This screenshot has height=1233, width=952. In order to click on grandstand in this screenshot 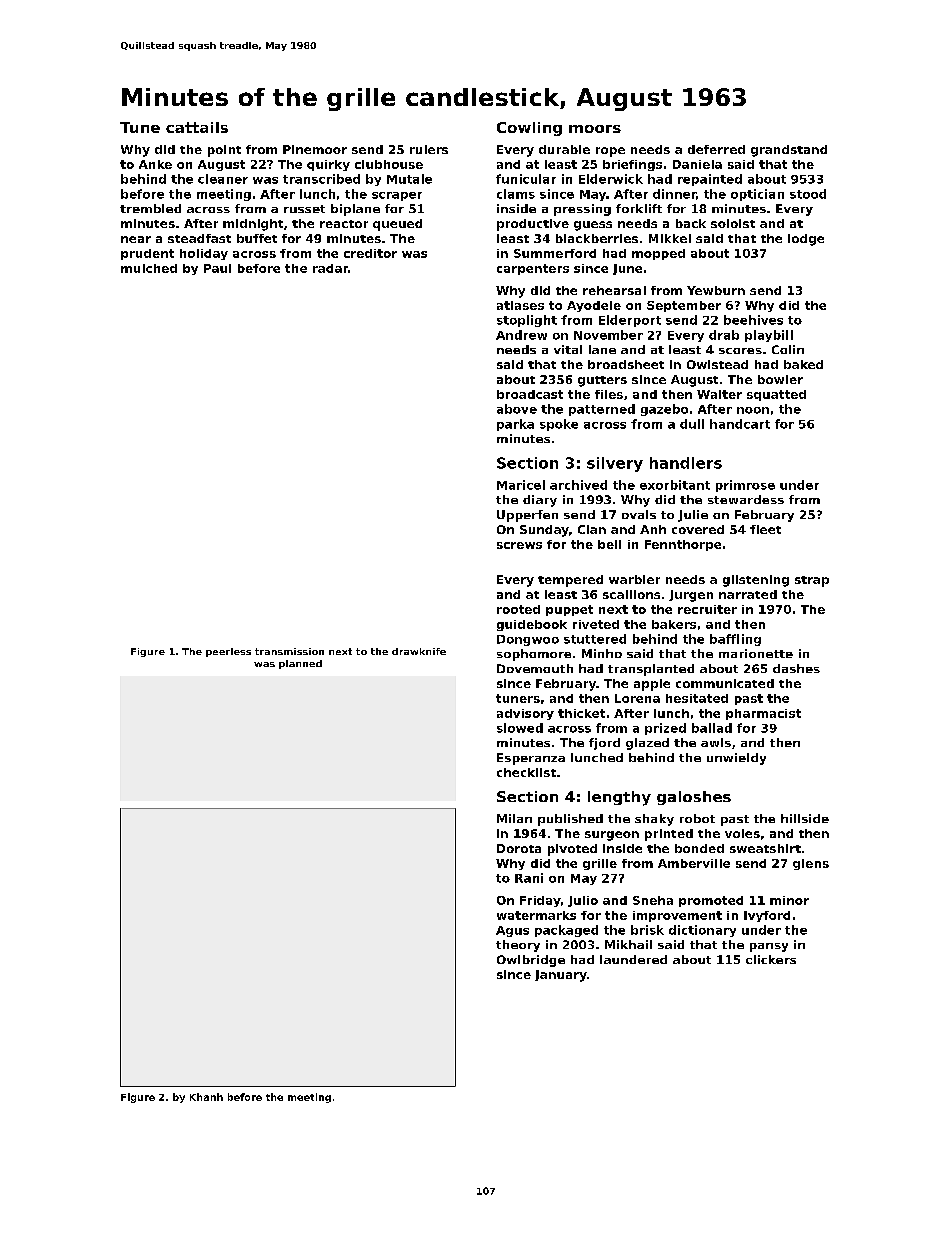, I will do `click(789, 151)`.
